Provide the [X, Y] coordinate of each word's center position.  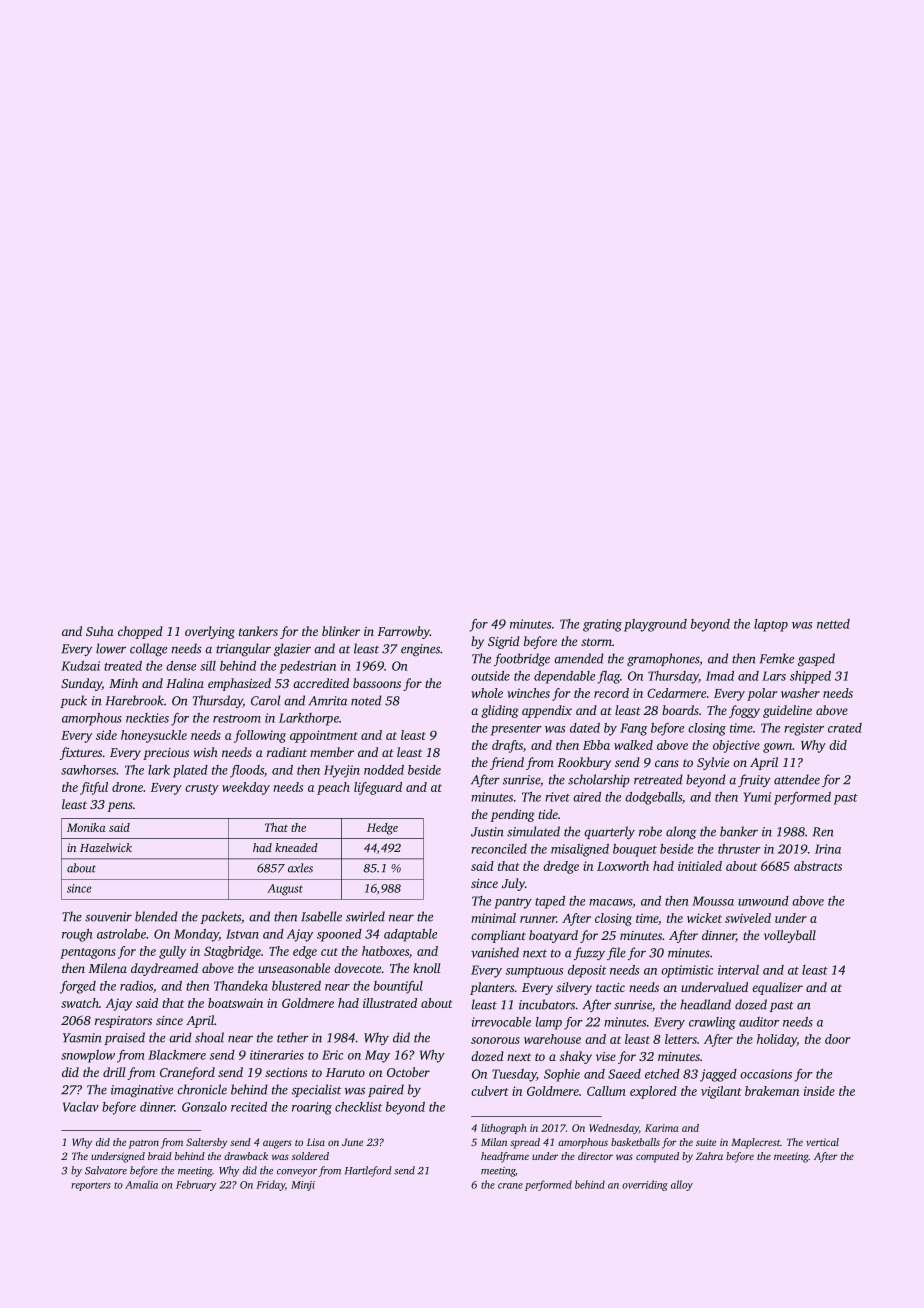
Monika [86, 827]
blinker [341, 631]
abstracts [818, 866]
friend [507, 763]
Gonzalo [204, 1107]
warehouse [552, 1039]
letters [681, 1039]
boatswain [235, 1003]
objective [736, 746]
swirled [365, 916]
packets [221, 917]
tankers [258, 631]
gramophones [663, 659]
